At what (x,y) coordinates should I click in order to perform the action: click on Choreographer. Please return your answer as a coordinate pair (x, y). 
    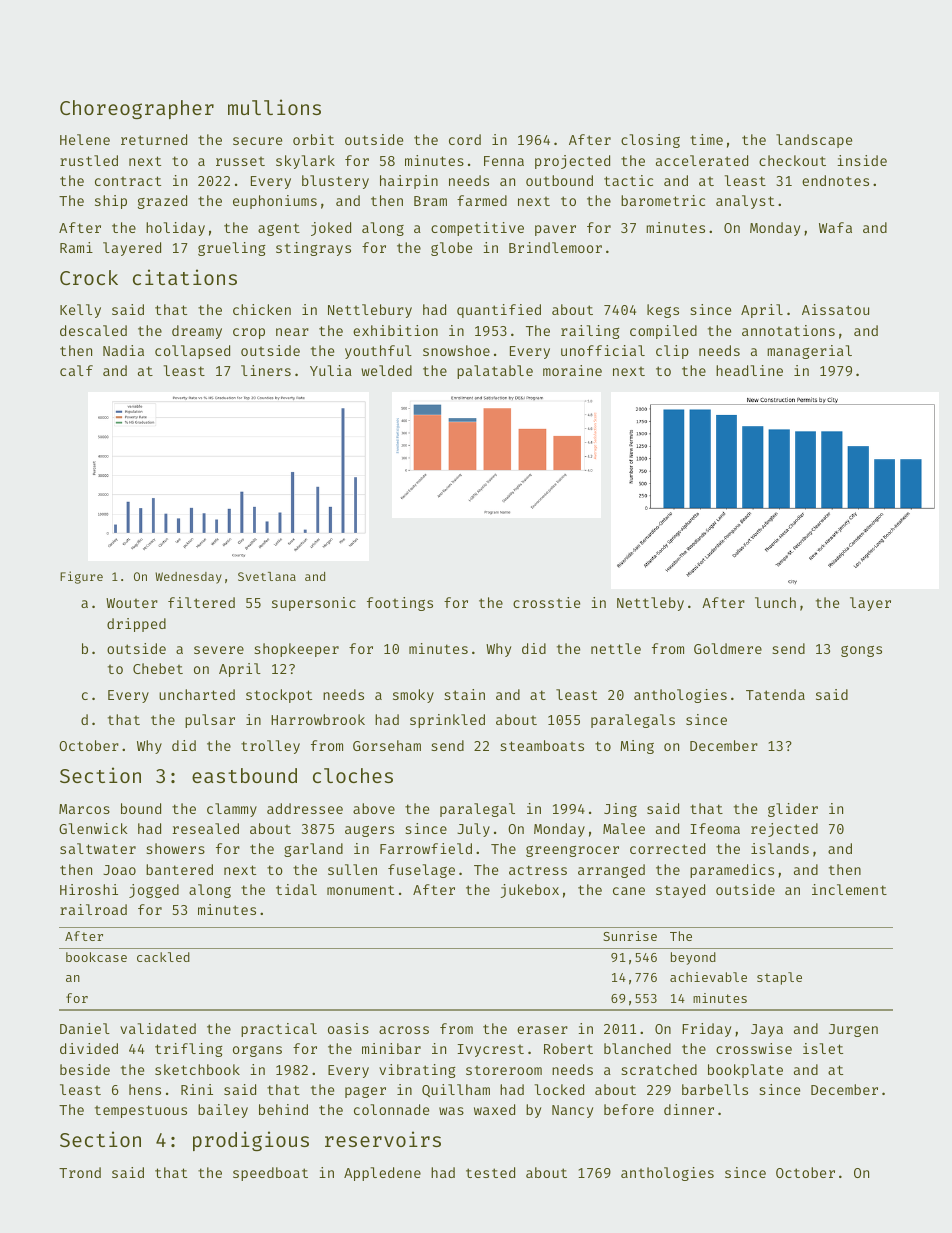
    Looking at the image, I should click on (137, 109).
